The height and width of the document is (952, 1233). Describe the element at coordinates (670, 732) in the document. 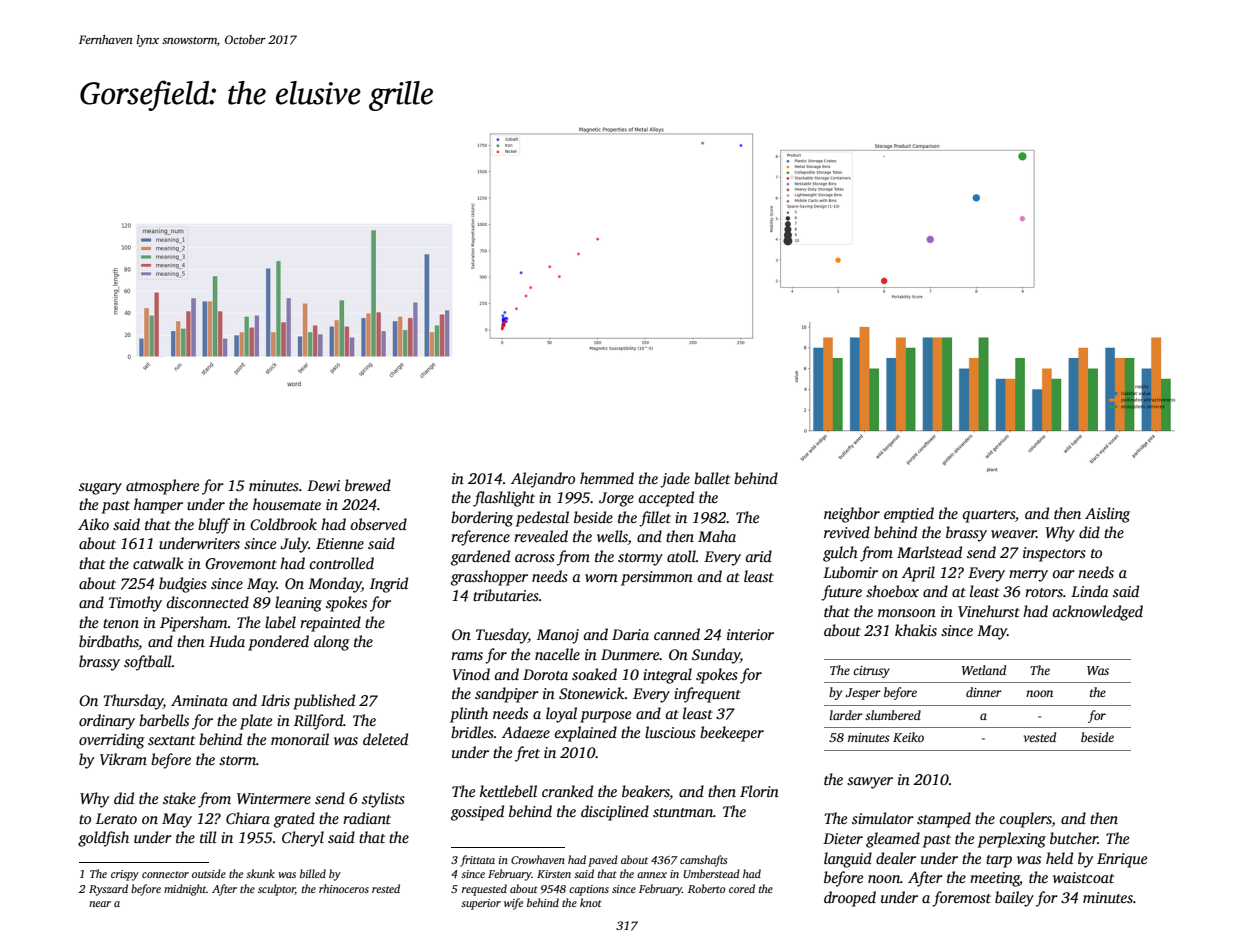

I see `luscious` at that location.
